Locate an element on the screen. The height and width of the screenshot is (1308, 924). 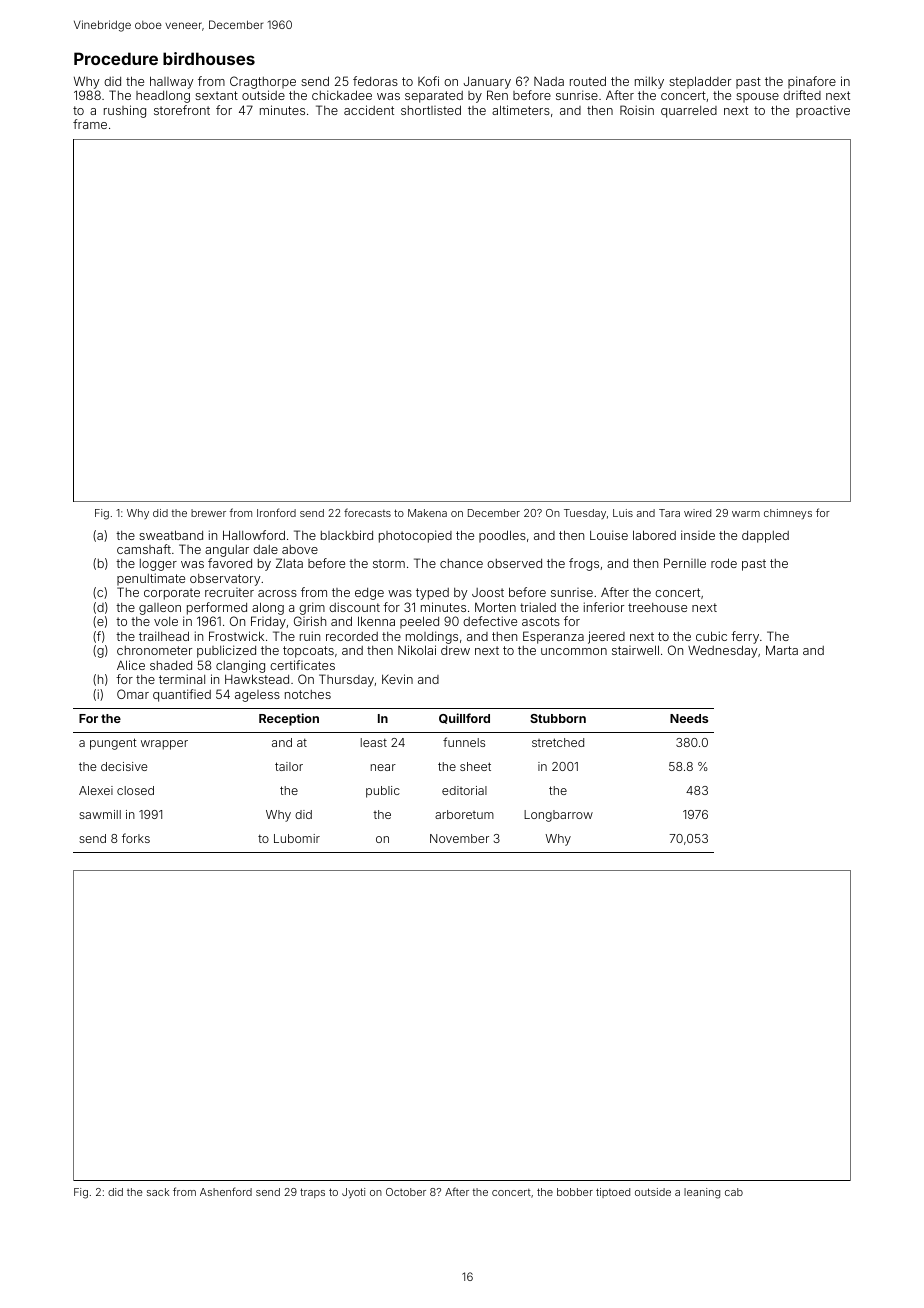
Longbarrow is located at coordinates (558, 816).
